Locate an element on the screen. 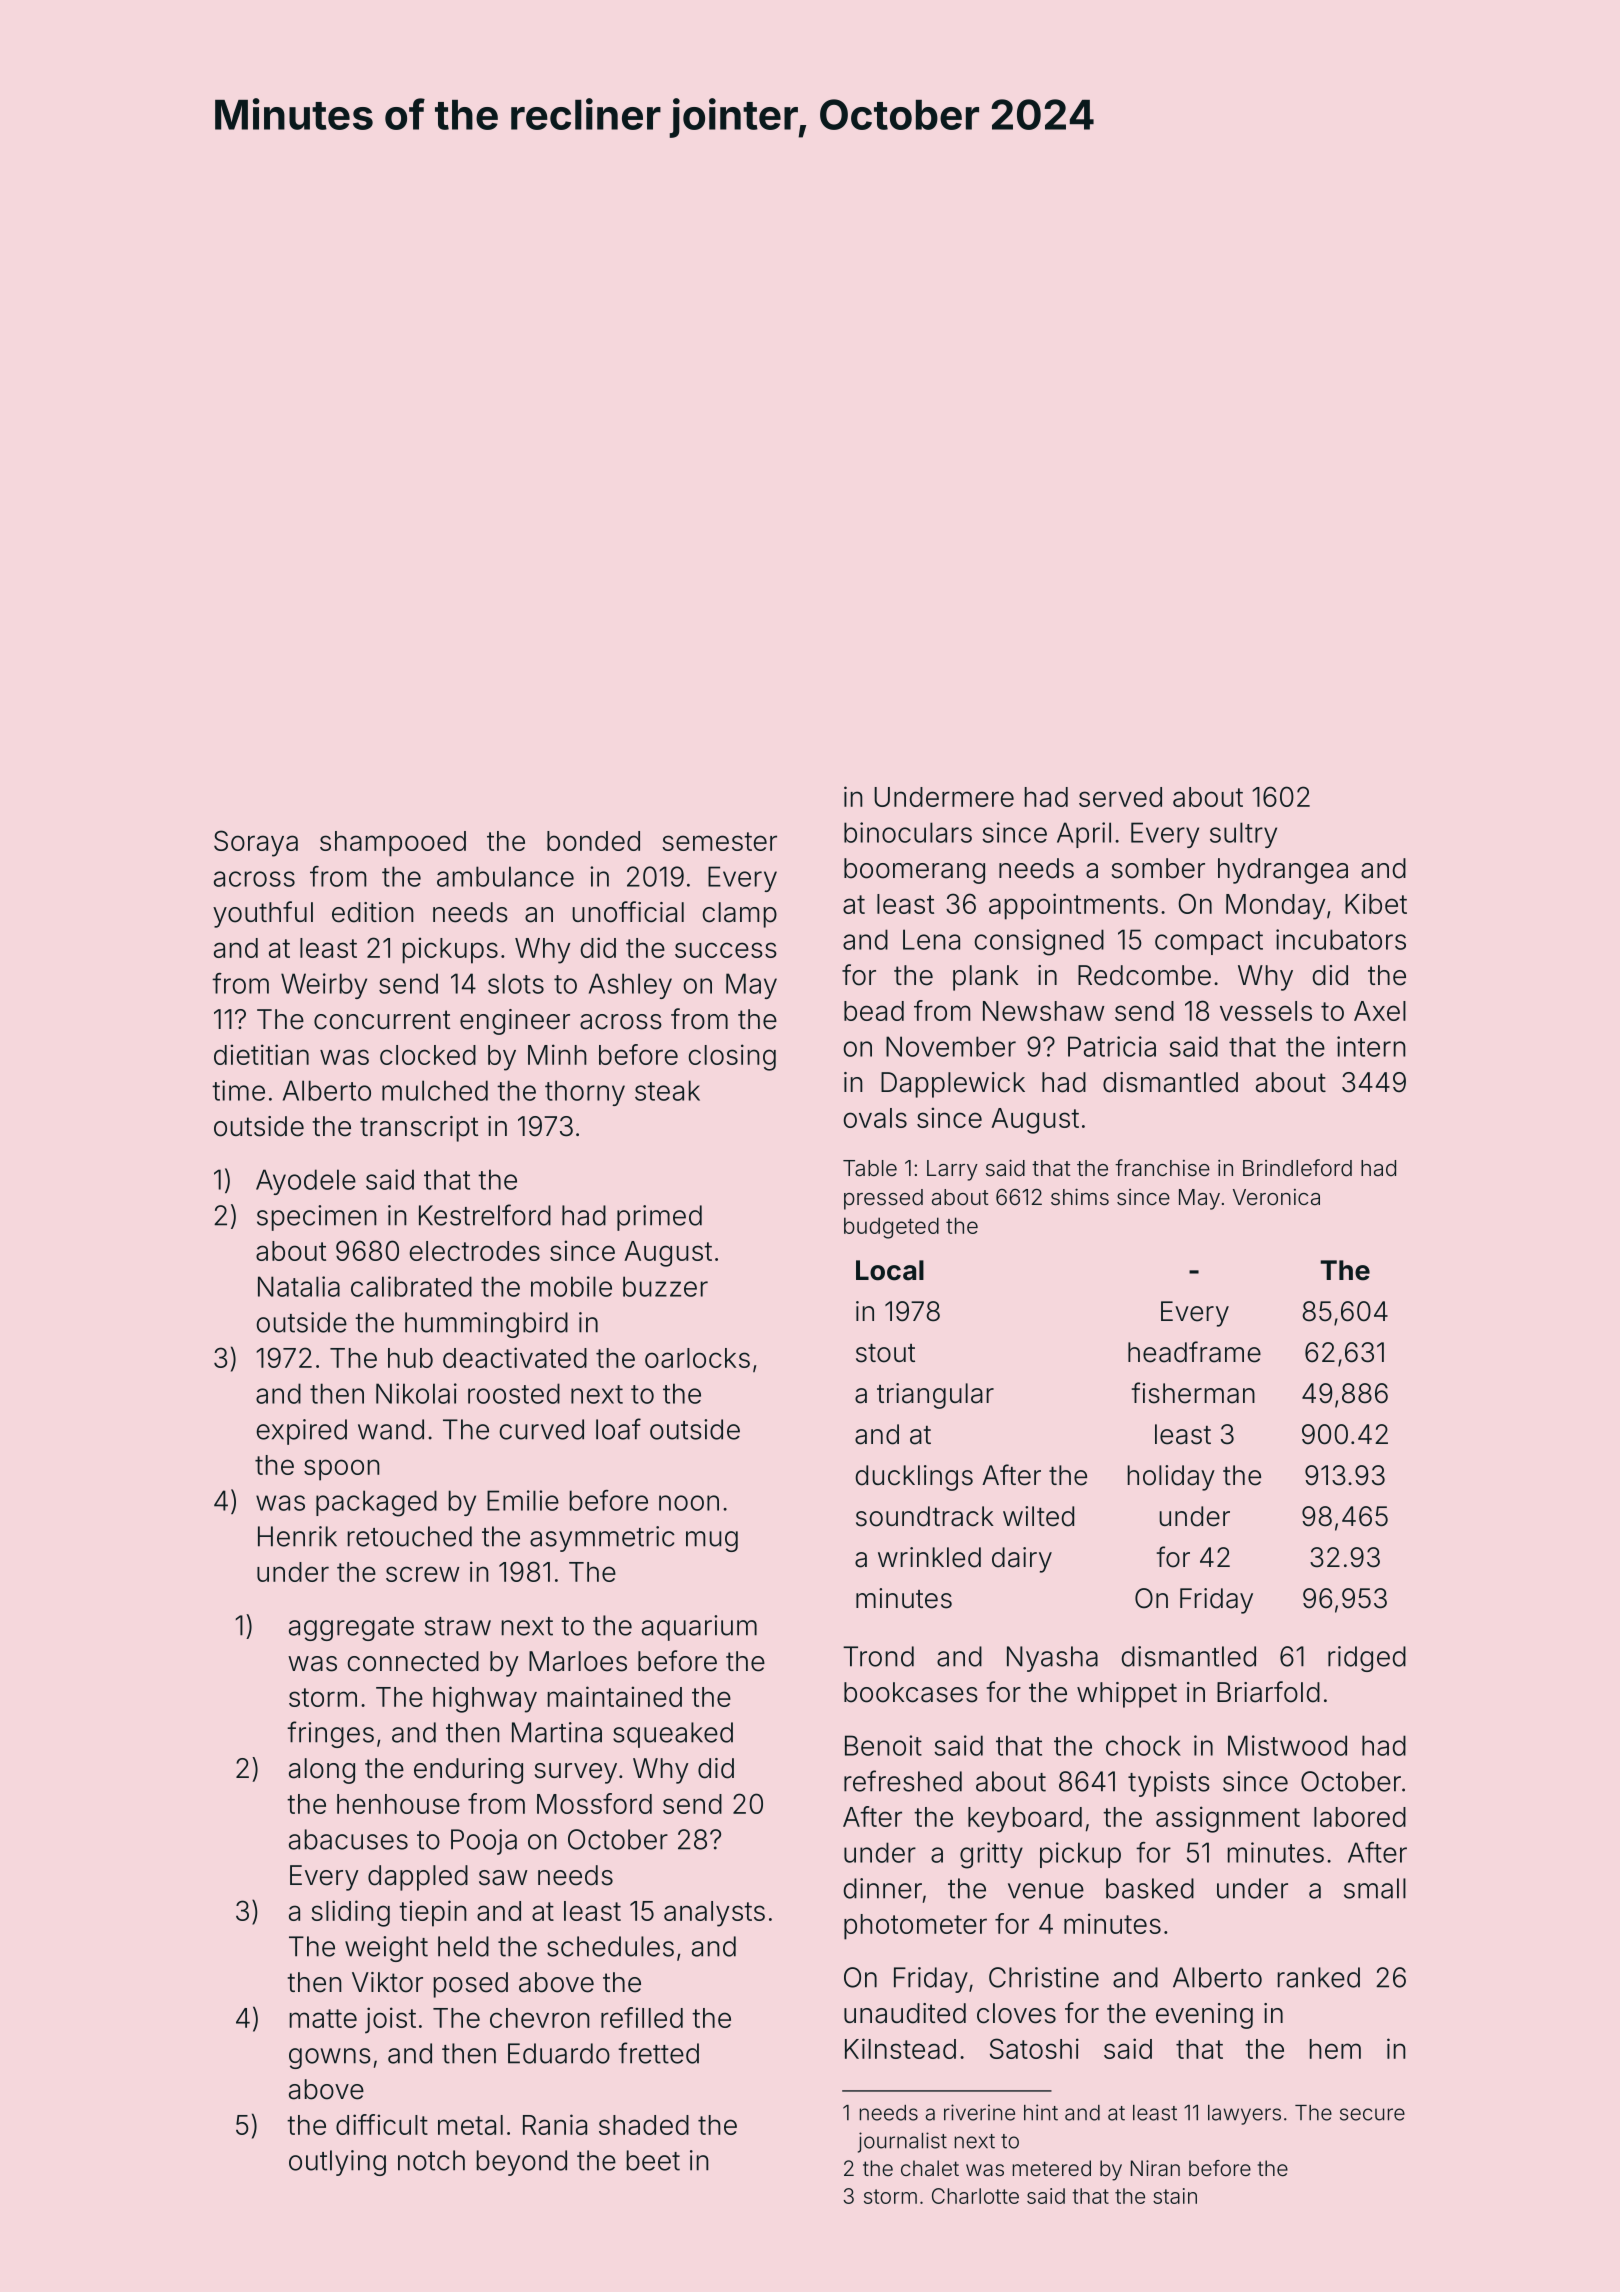 The height and width of the screenshot is (2292, 1620). aquarium is located at coordinates (699, 1628).
